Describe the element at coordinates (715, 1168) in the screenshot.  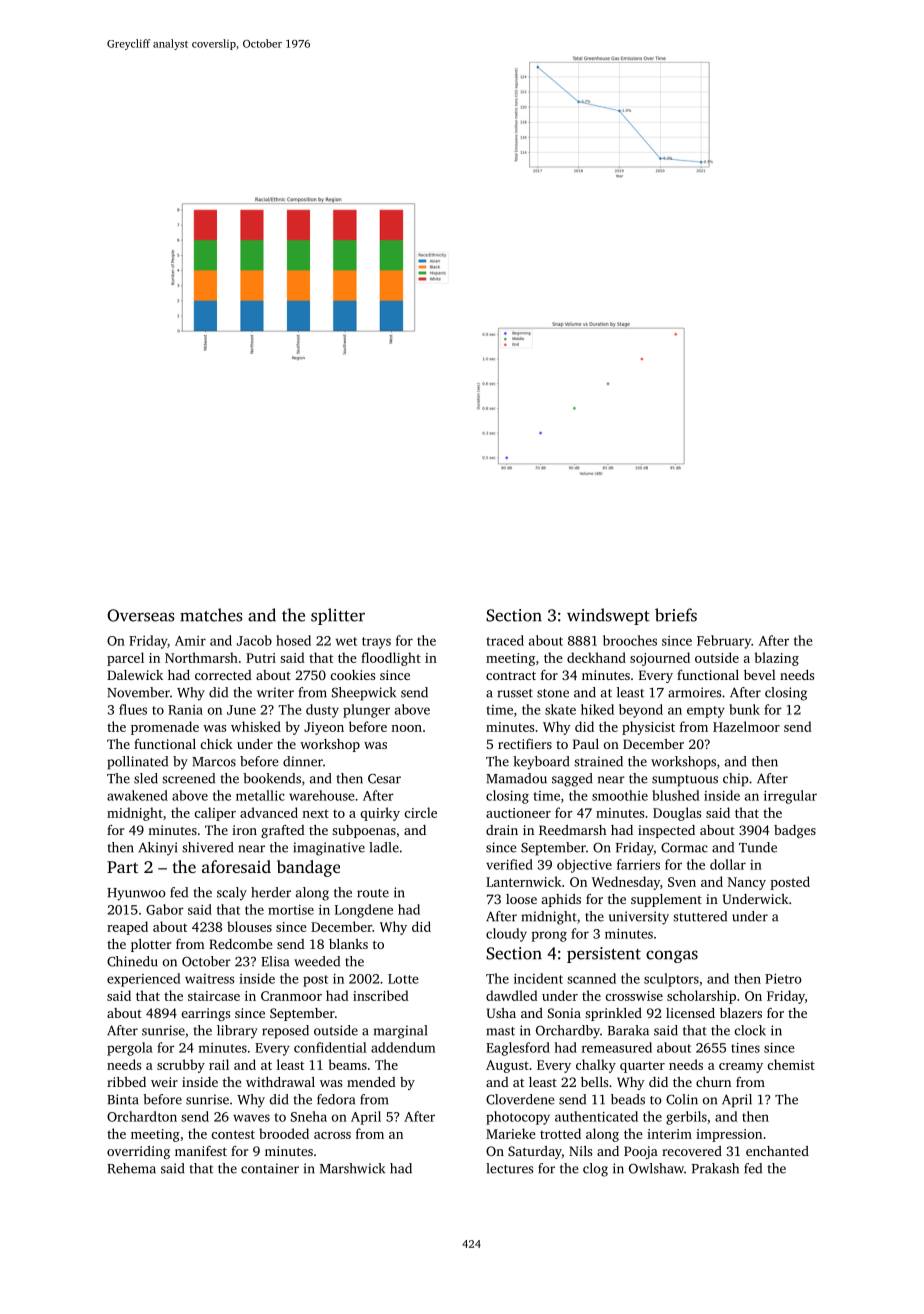
I see `Prakash` at that location.
